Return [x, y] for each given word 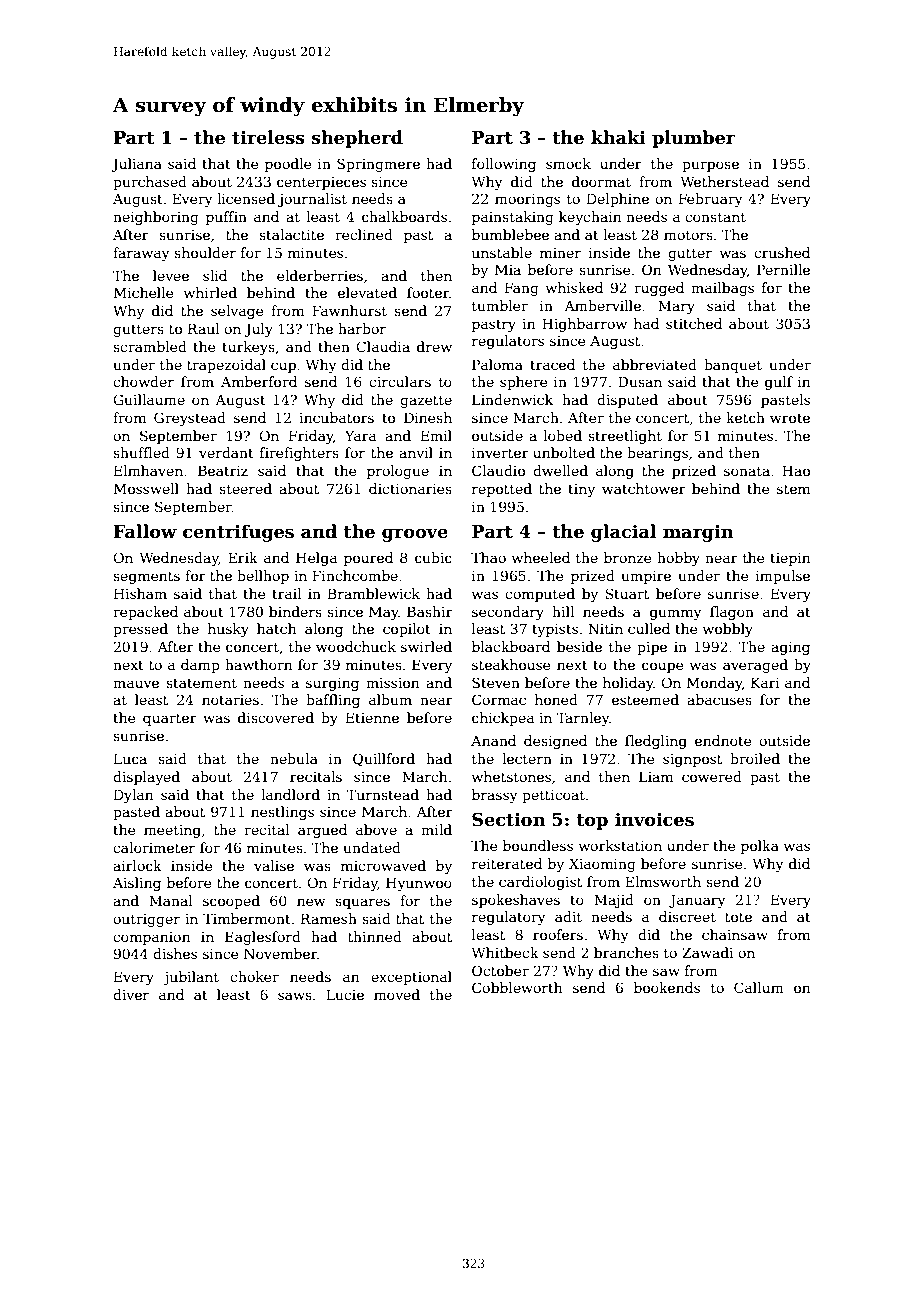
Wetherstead [724, 181]
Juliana [136, 165]
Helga [316, 559]
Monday [714, 684]
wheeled [541, 557]
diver [131, 994]
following [504, 165]
